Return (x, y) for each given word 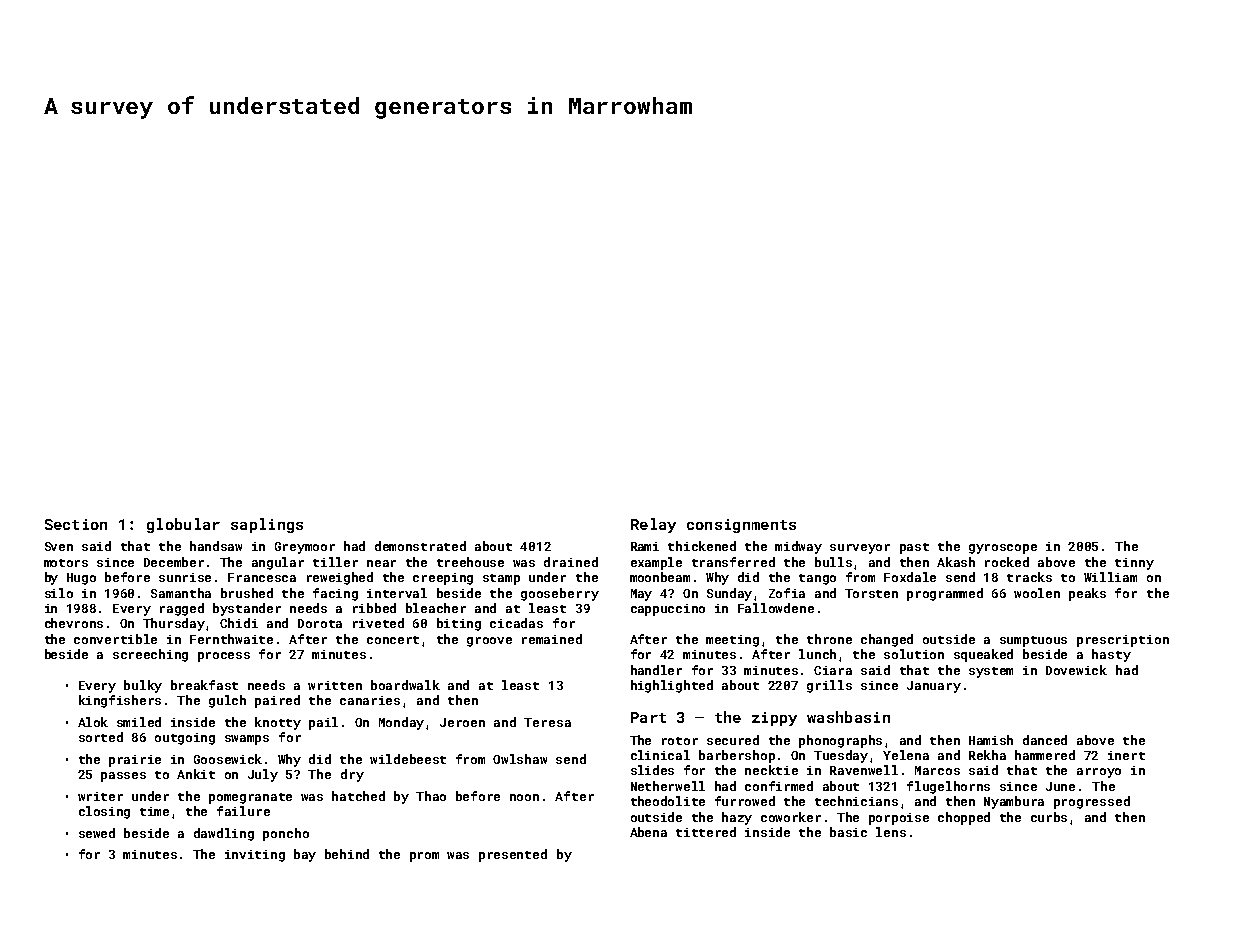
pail (323, 723)
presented (513, 855)
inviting (255, 856)
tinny (1134, 564)
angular (278, 563)
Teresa (547, 722)
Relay (653, 525)
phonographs (840, 741)
